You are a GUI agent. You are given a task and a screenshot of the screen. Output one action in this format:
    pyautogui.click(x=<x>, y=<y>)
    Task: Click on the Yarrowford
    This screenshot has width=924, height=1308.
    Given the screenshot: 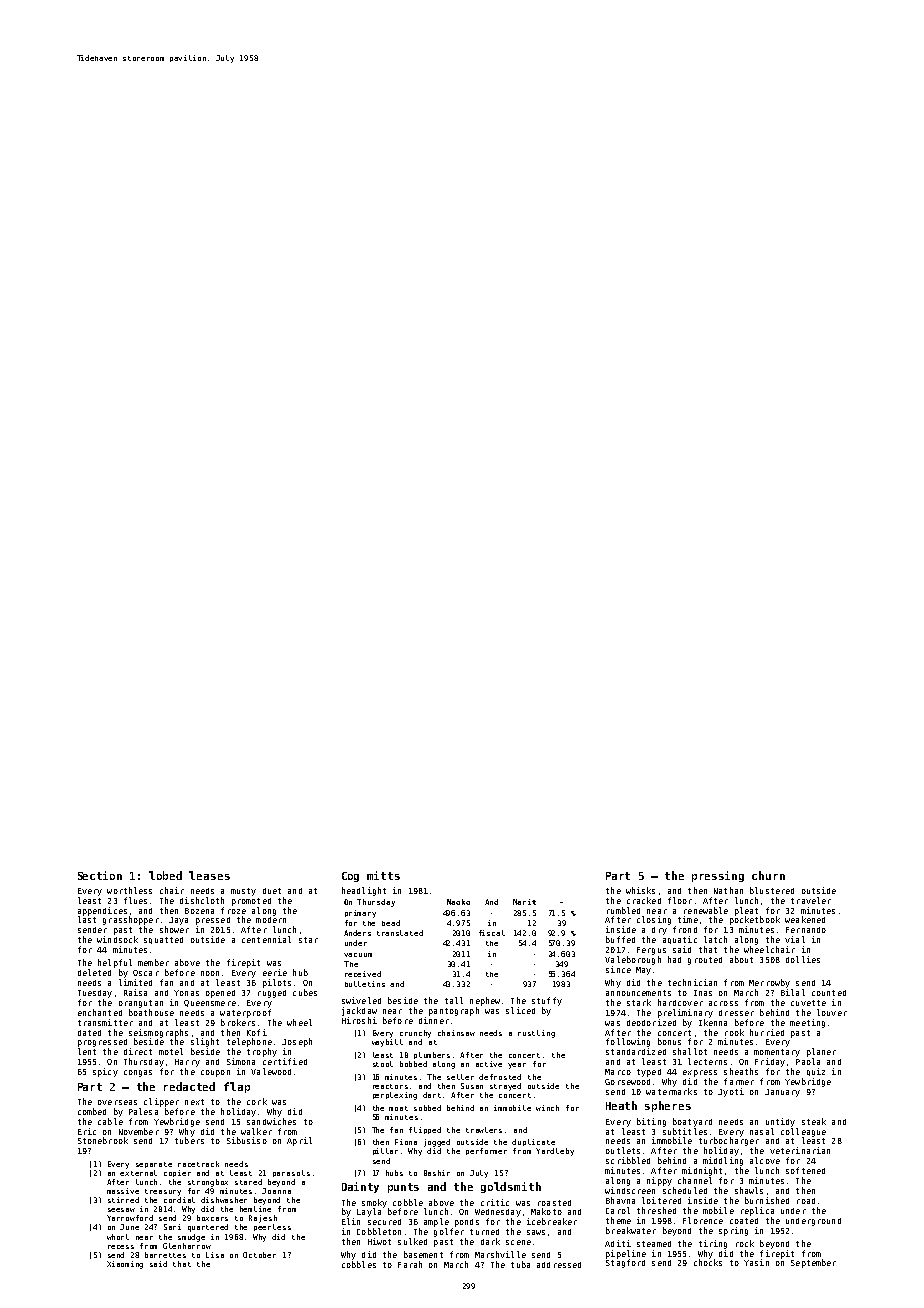 What is the action you would take?
    pyautogui.click(x=130, y=1218)
